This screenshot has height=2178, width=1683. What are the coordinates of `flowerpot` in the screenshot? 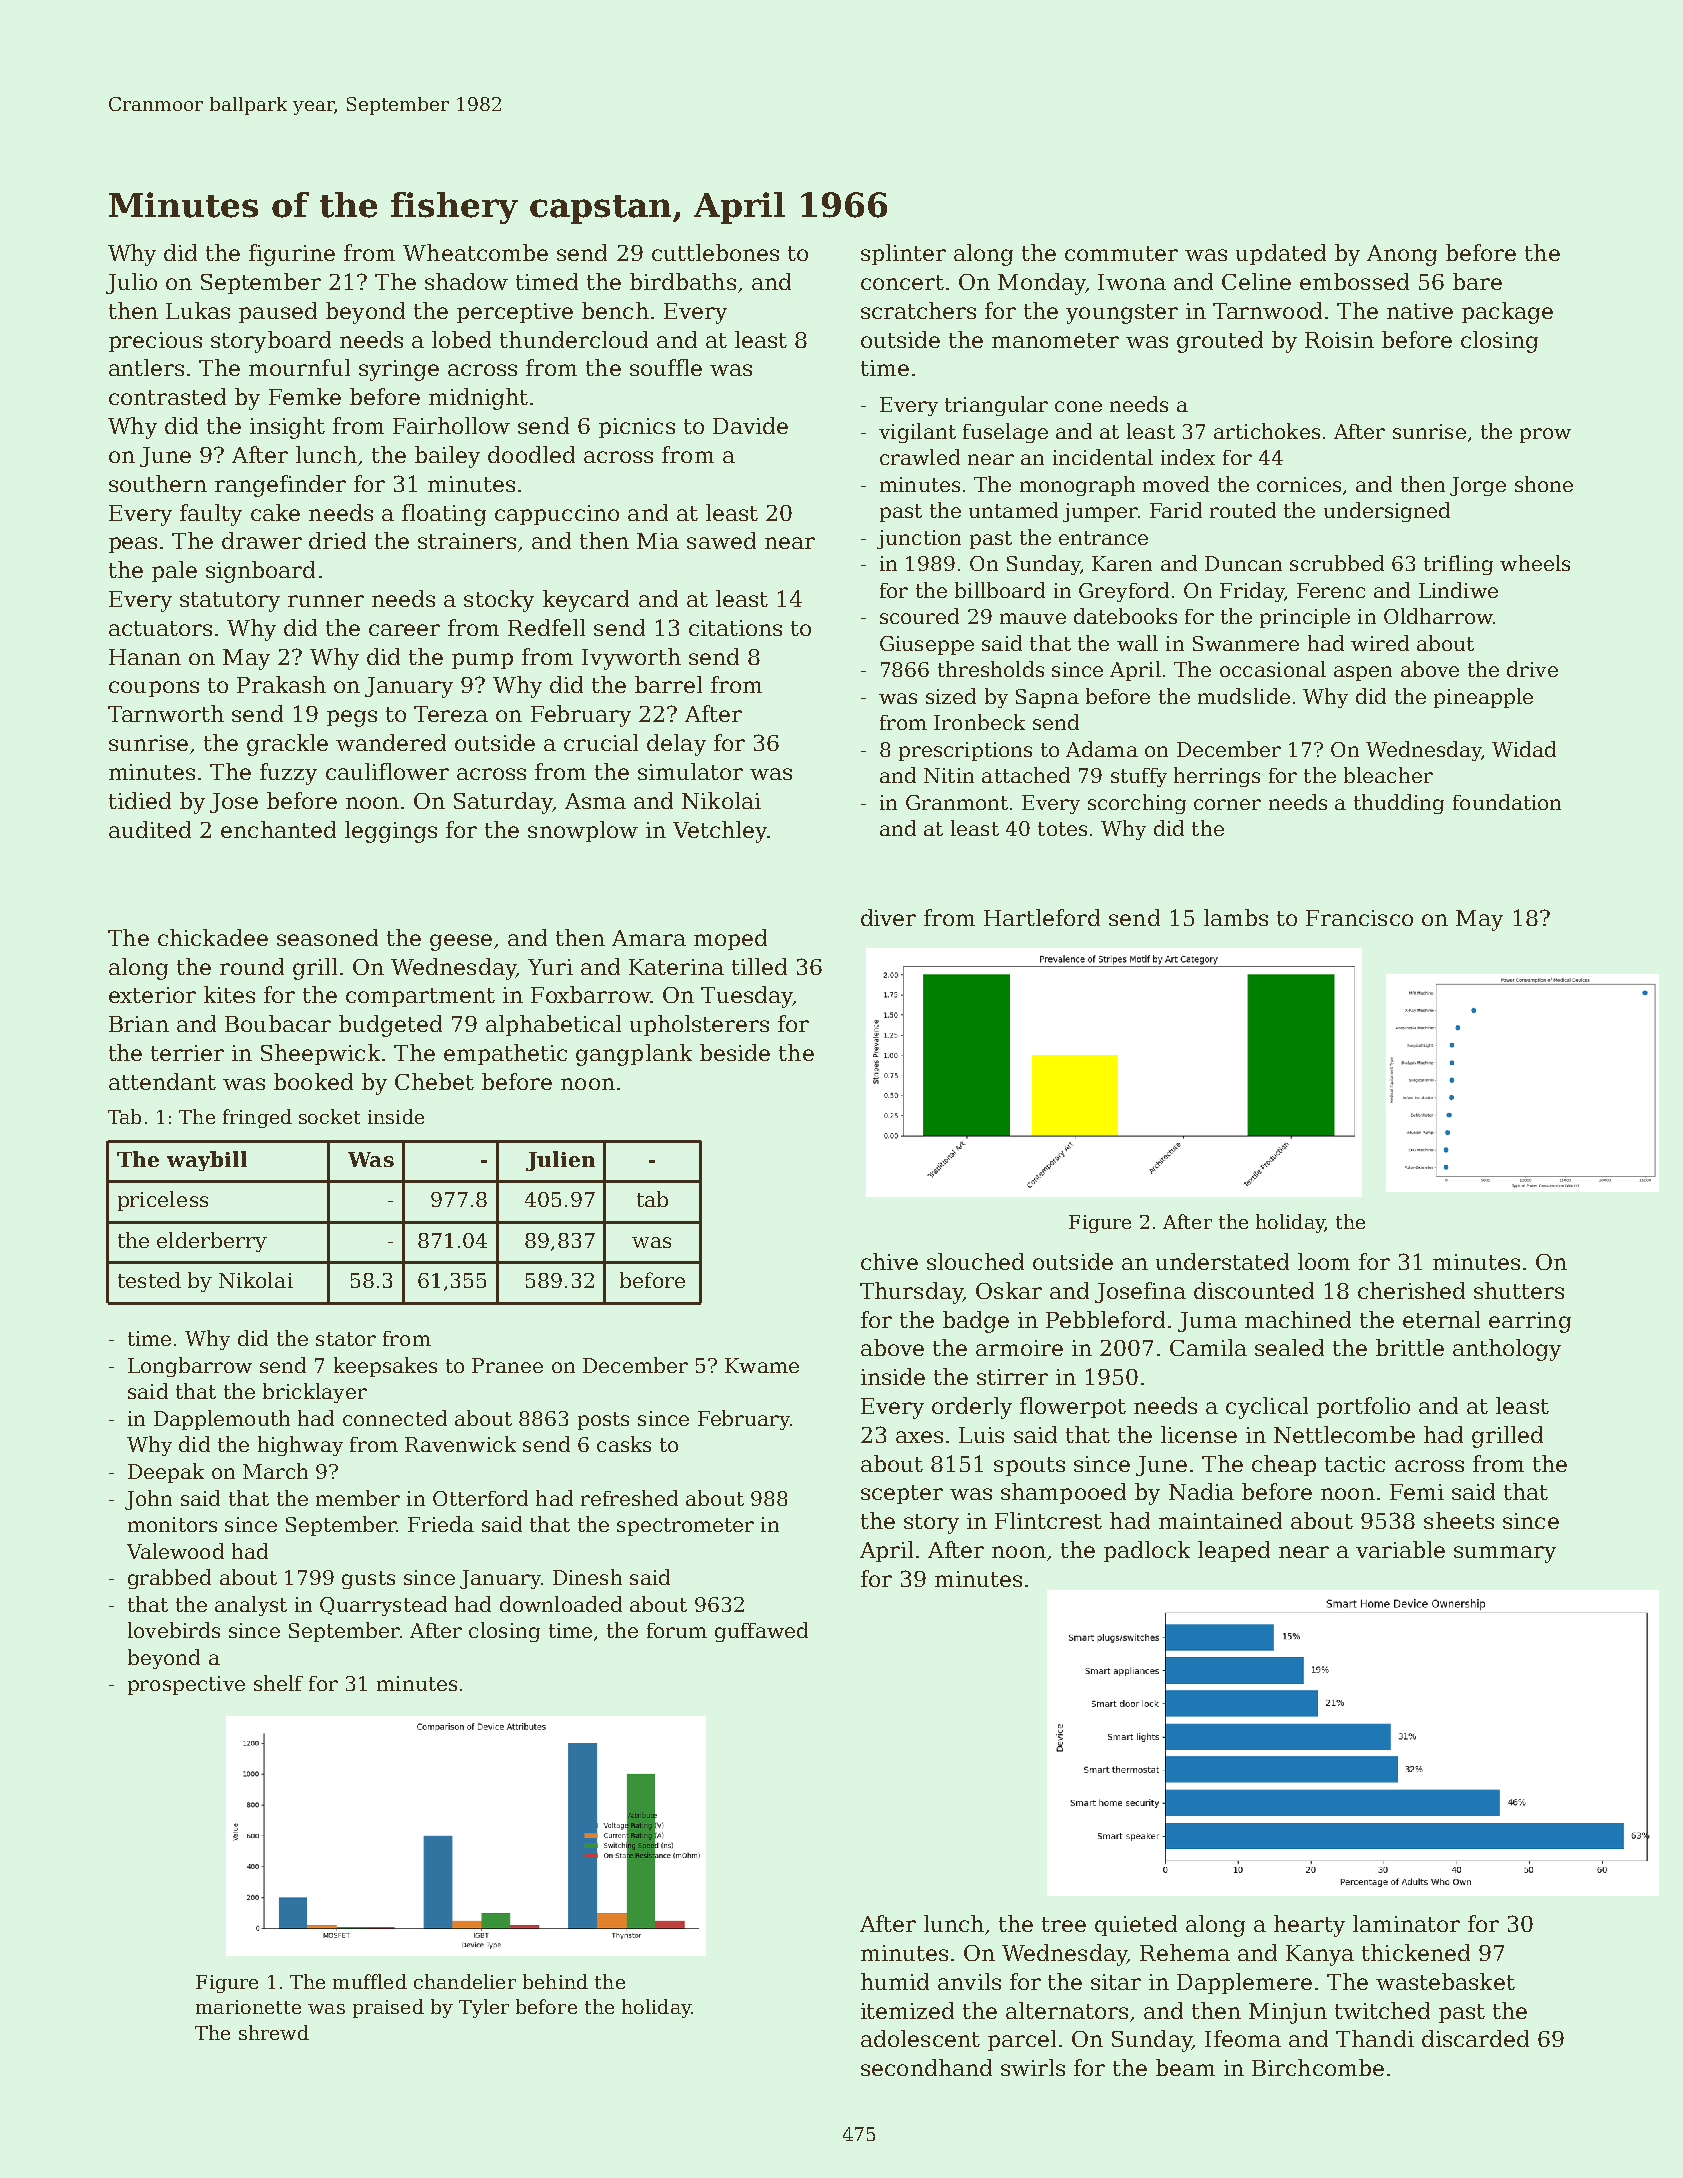 It's located at (1073, 1407).
